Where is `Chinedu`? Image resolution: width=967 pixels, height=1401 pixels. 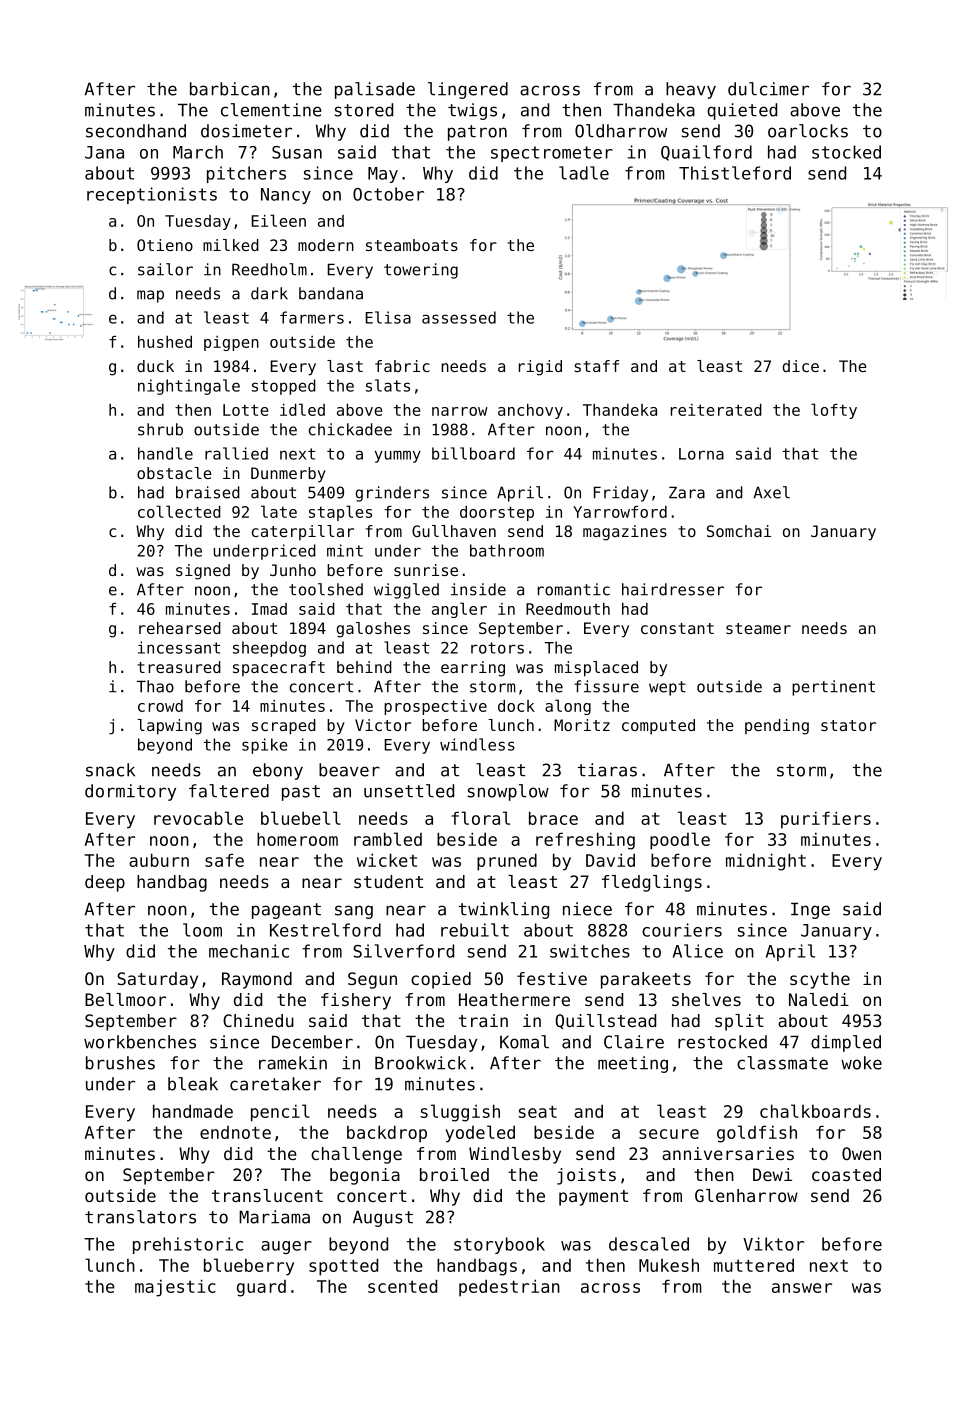
Chinedu is located at coordinates (258, 1020).
